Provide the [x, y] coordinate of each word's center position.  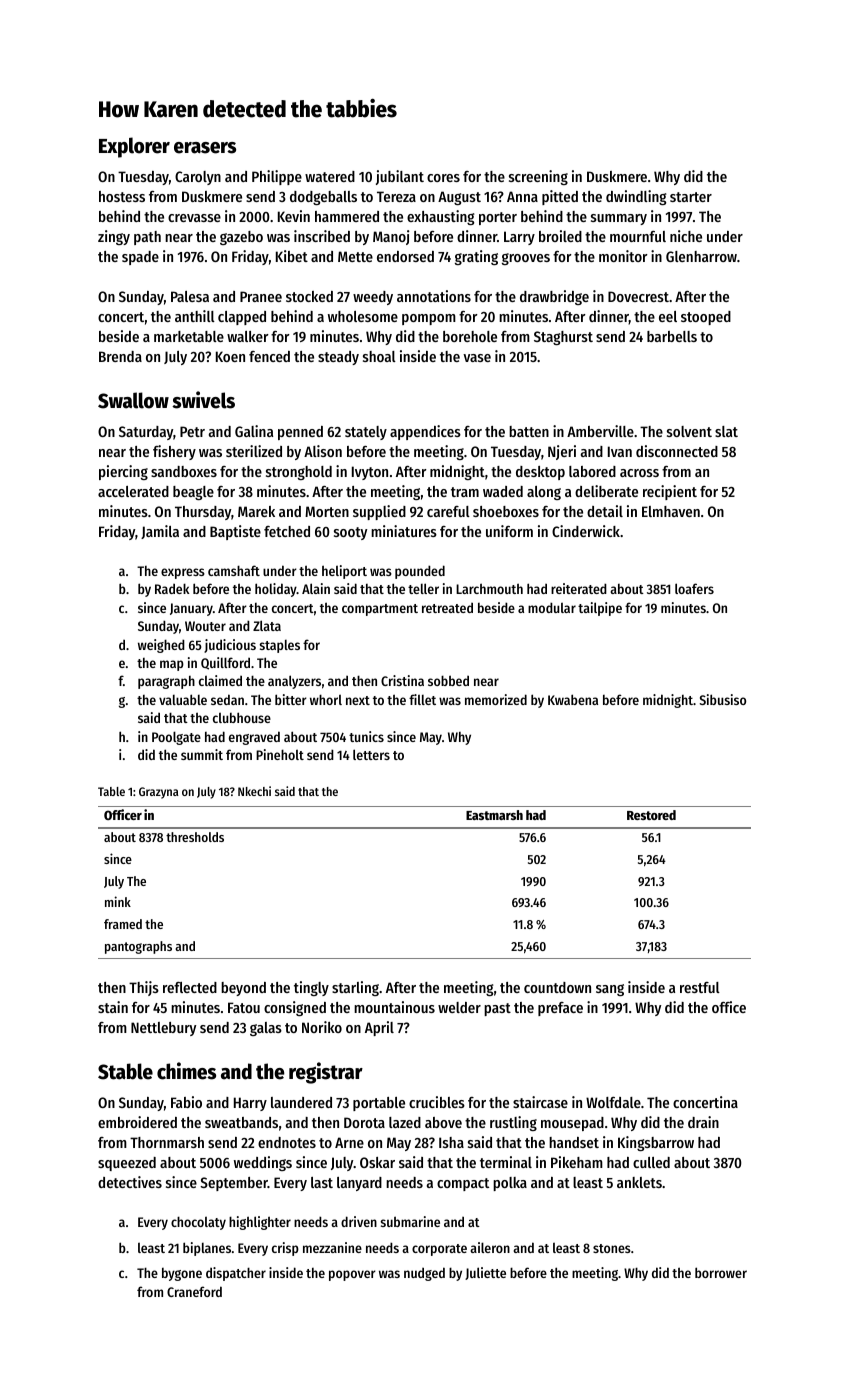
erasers [205, 148]
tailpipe [600, 609]
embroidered [137, 1122]
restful [700, 987]
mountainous [394, 1007]
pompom [429, 319]
